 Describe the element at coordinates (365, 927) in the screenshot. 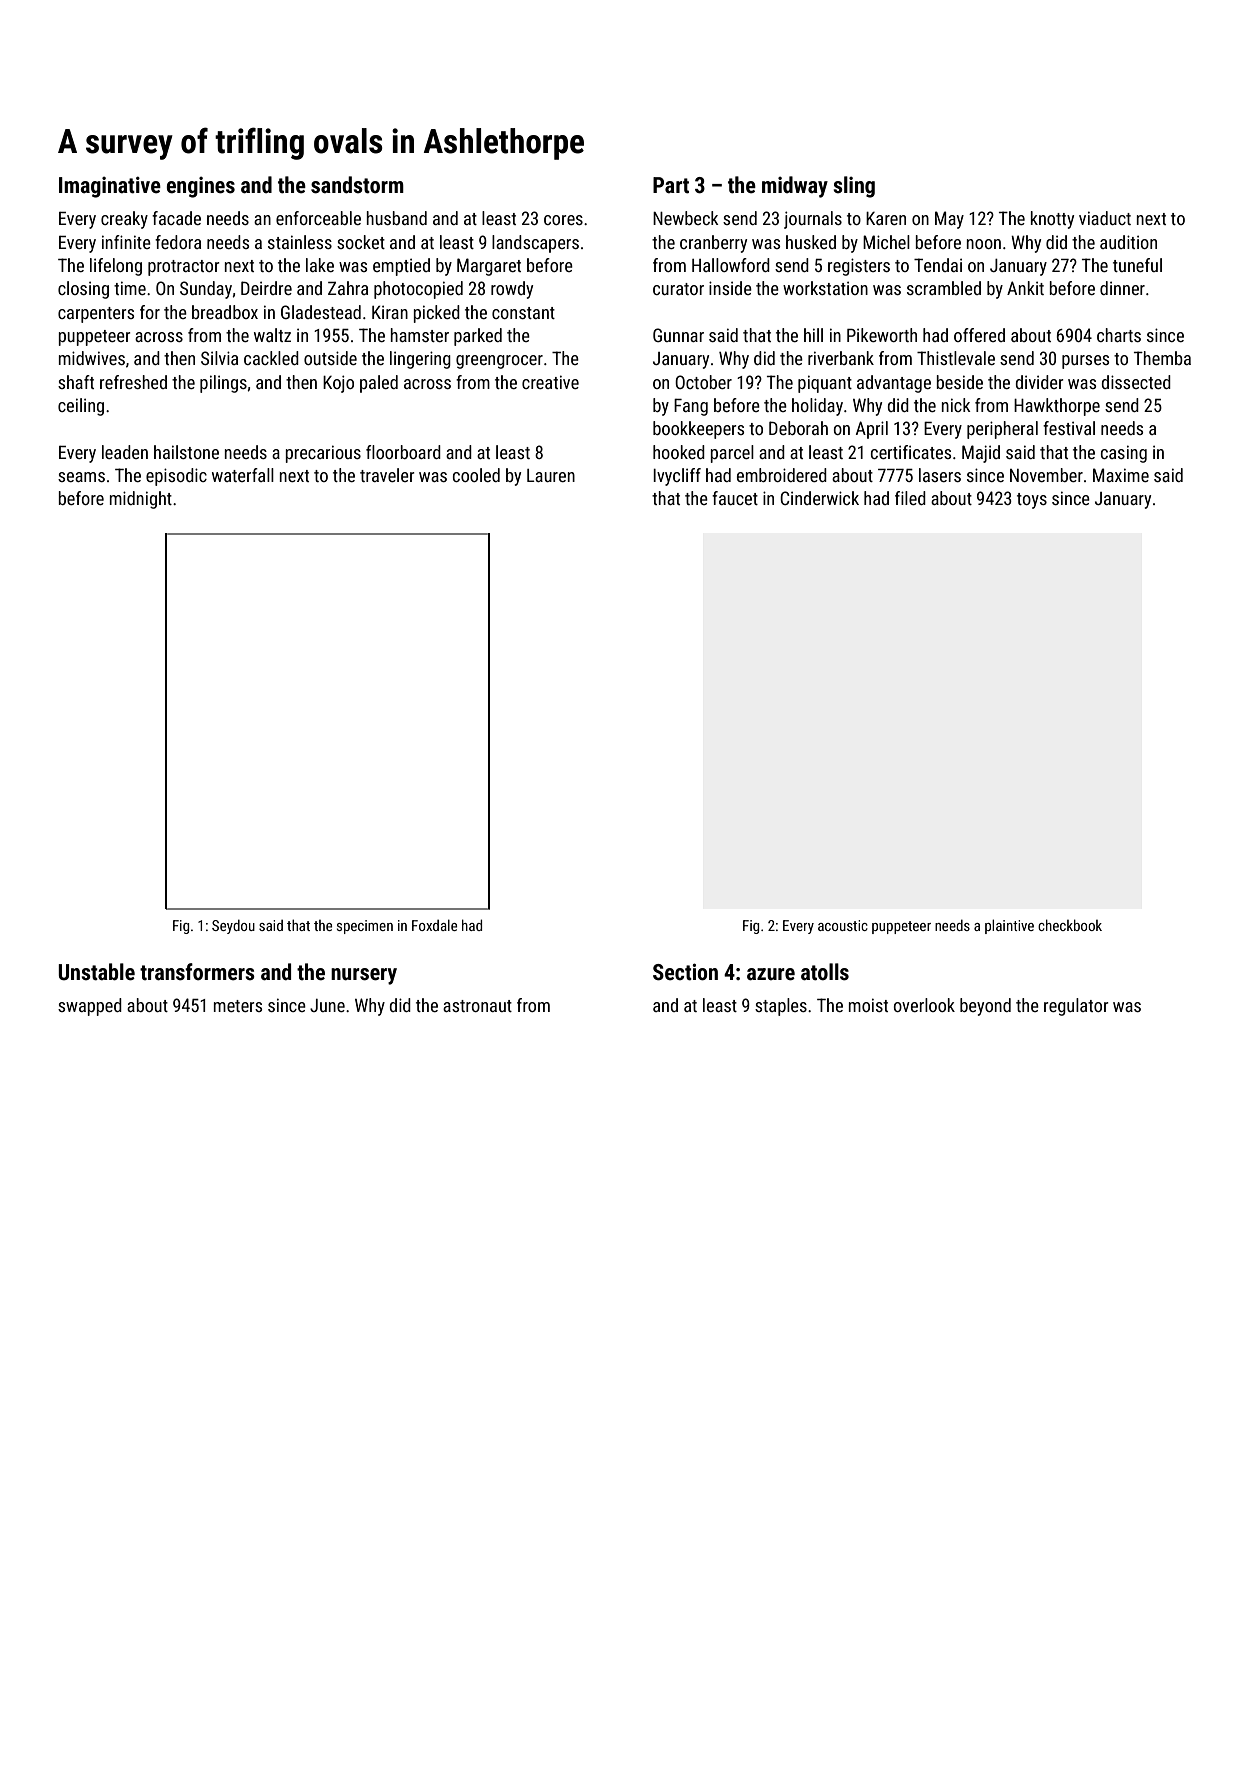

I see `specimen` at that location.
